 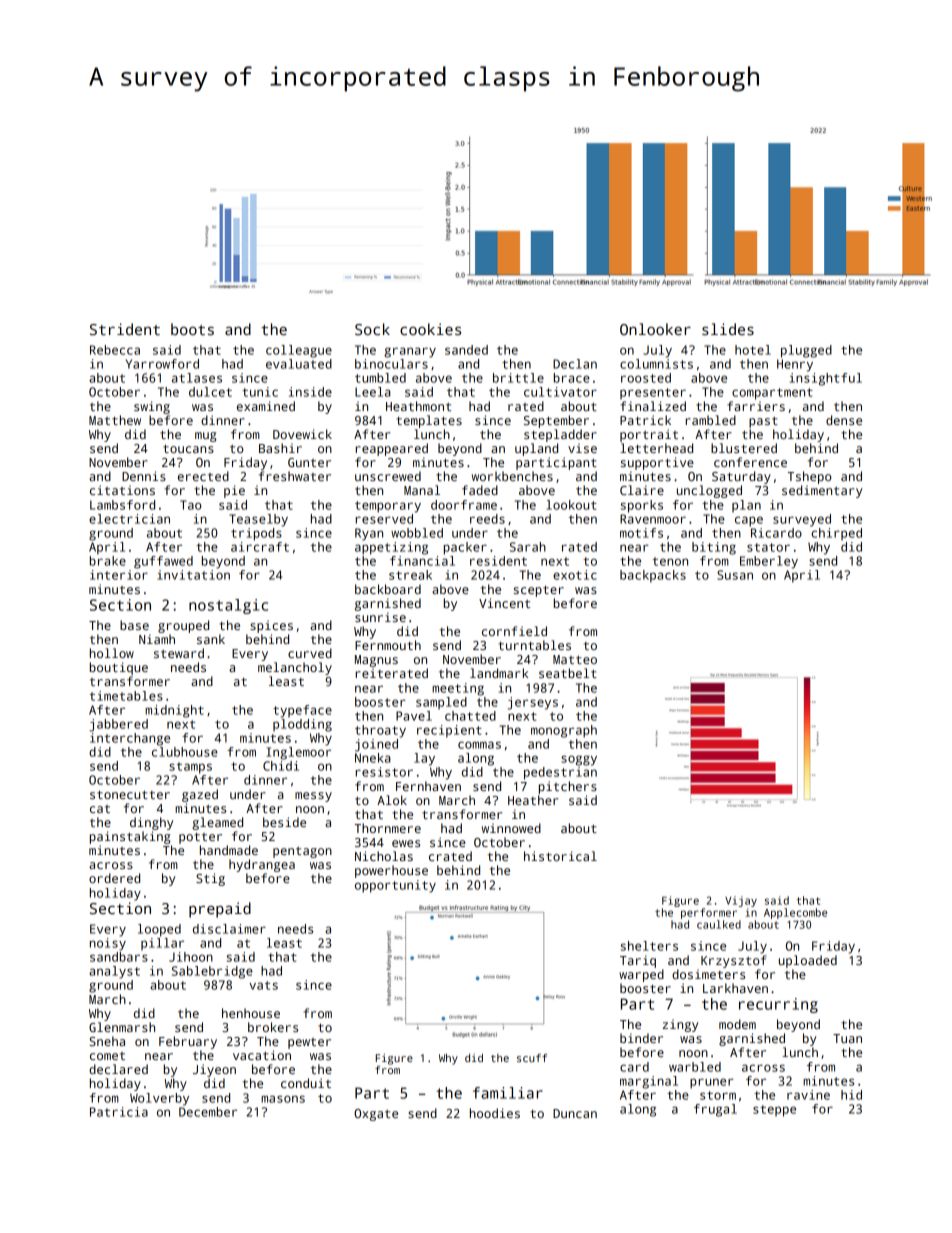 What do you see at coordinates (449, 731) in the page?
I see `recipient` at bounding box center [449, 731].
